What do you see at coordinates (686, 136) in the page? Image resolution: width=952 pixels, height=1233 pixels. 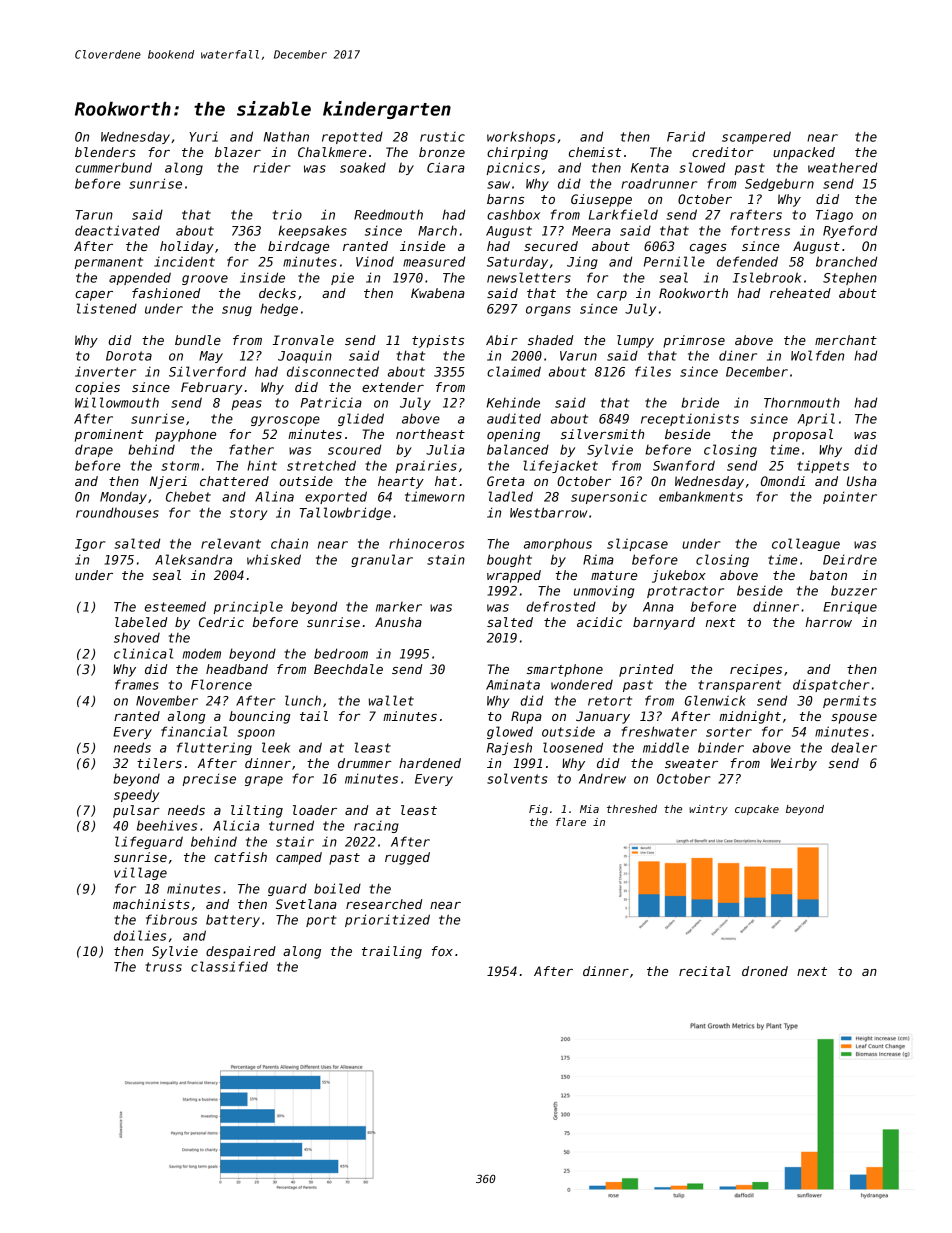 I see `Farid` at bounding box center [686, 136].
